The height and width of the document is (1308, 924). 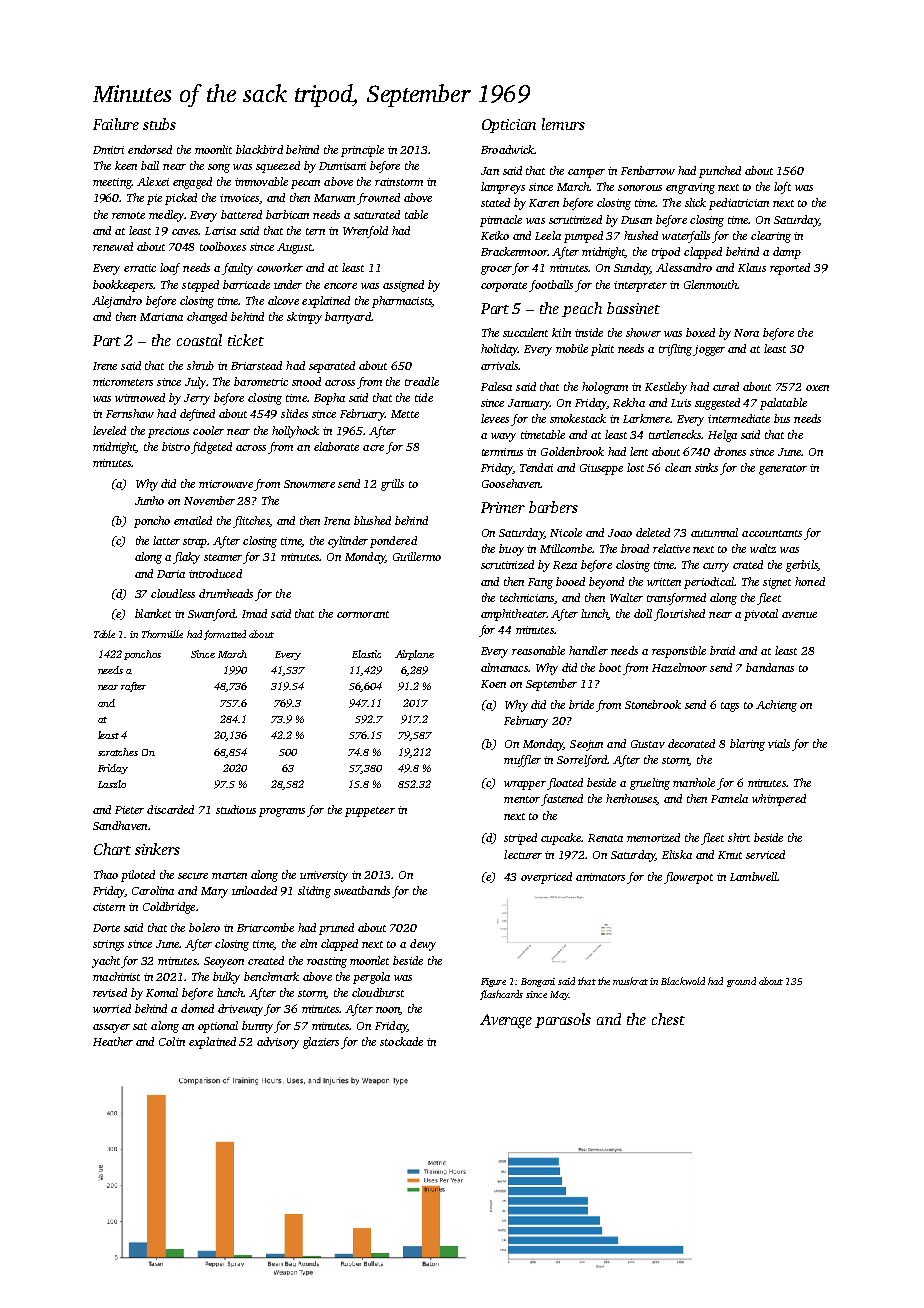 What do you see at coordinates (501, 995) in the document?
I see `flashcards` at bounding box center [501, 995].
